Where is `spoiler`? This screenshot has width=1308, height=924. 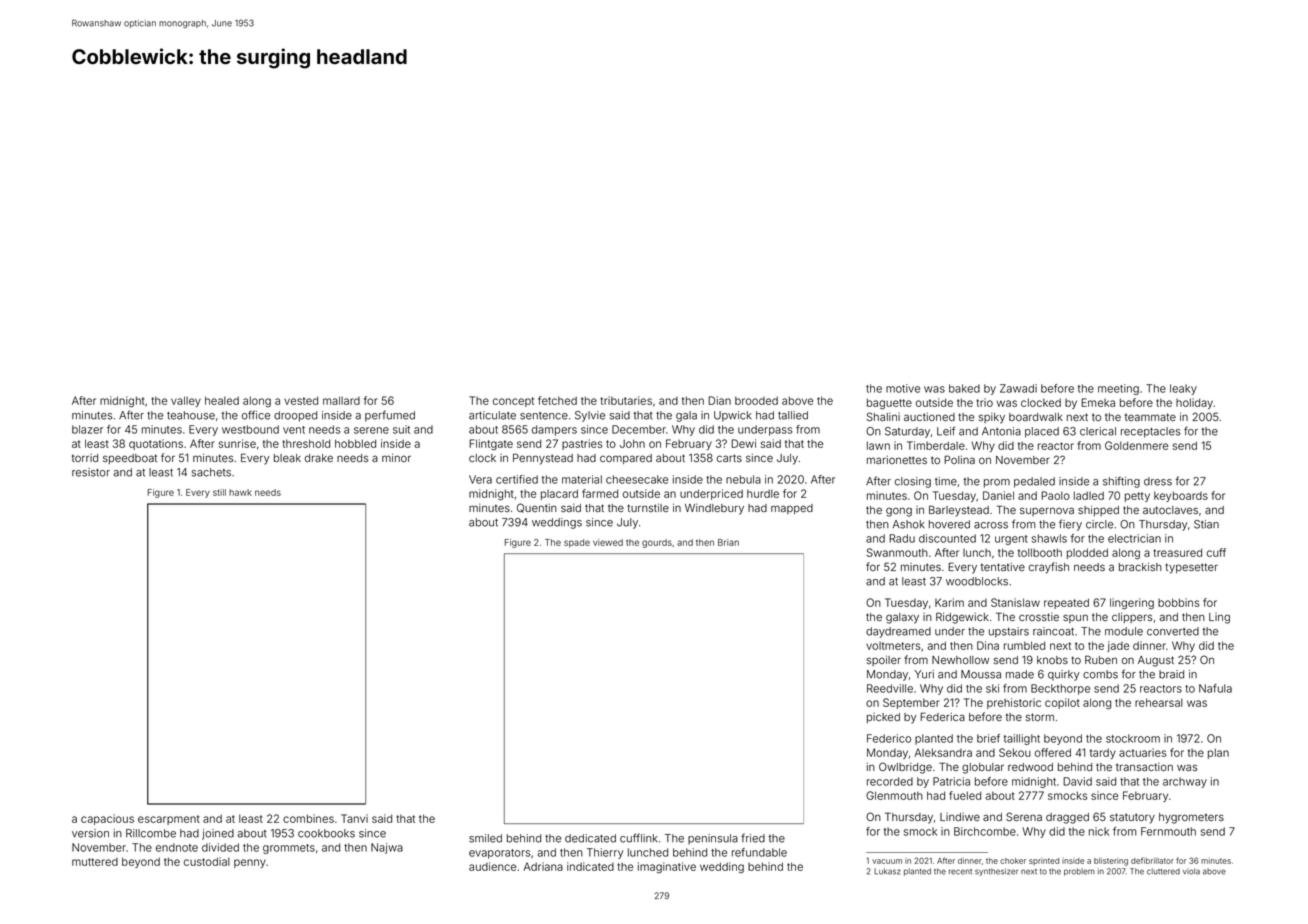 spoiler is located at coordinates (884, 660).
